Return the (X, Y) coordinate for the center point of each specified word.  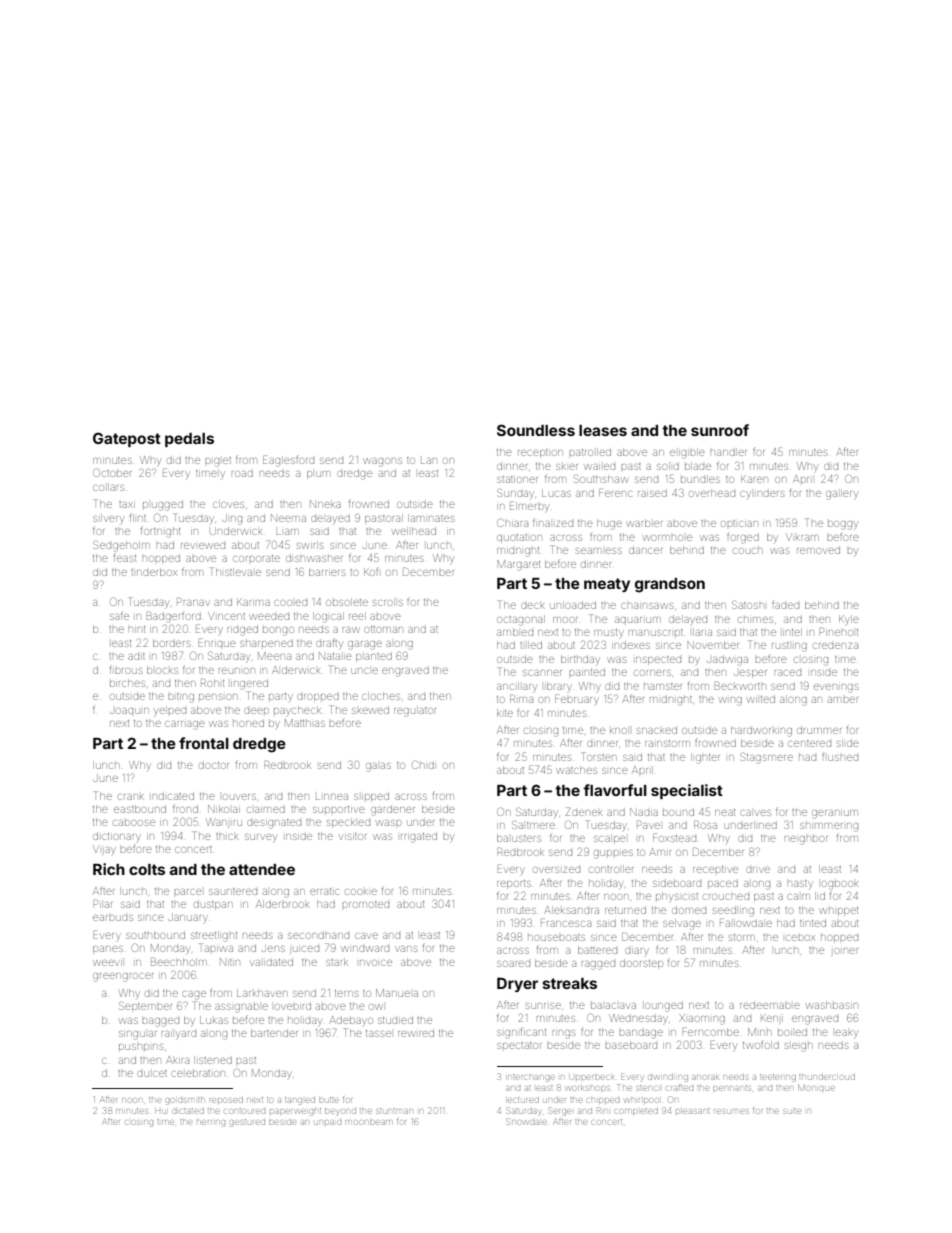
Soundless (536, 430)
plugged (163, 506)
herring (211, 1123)
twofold (761, 1045)
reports (514, 884)
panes (108, 950)
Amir (660, 852)
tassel (378, 1033)
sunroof (720, 430)
